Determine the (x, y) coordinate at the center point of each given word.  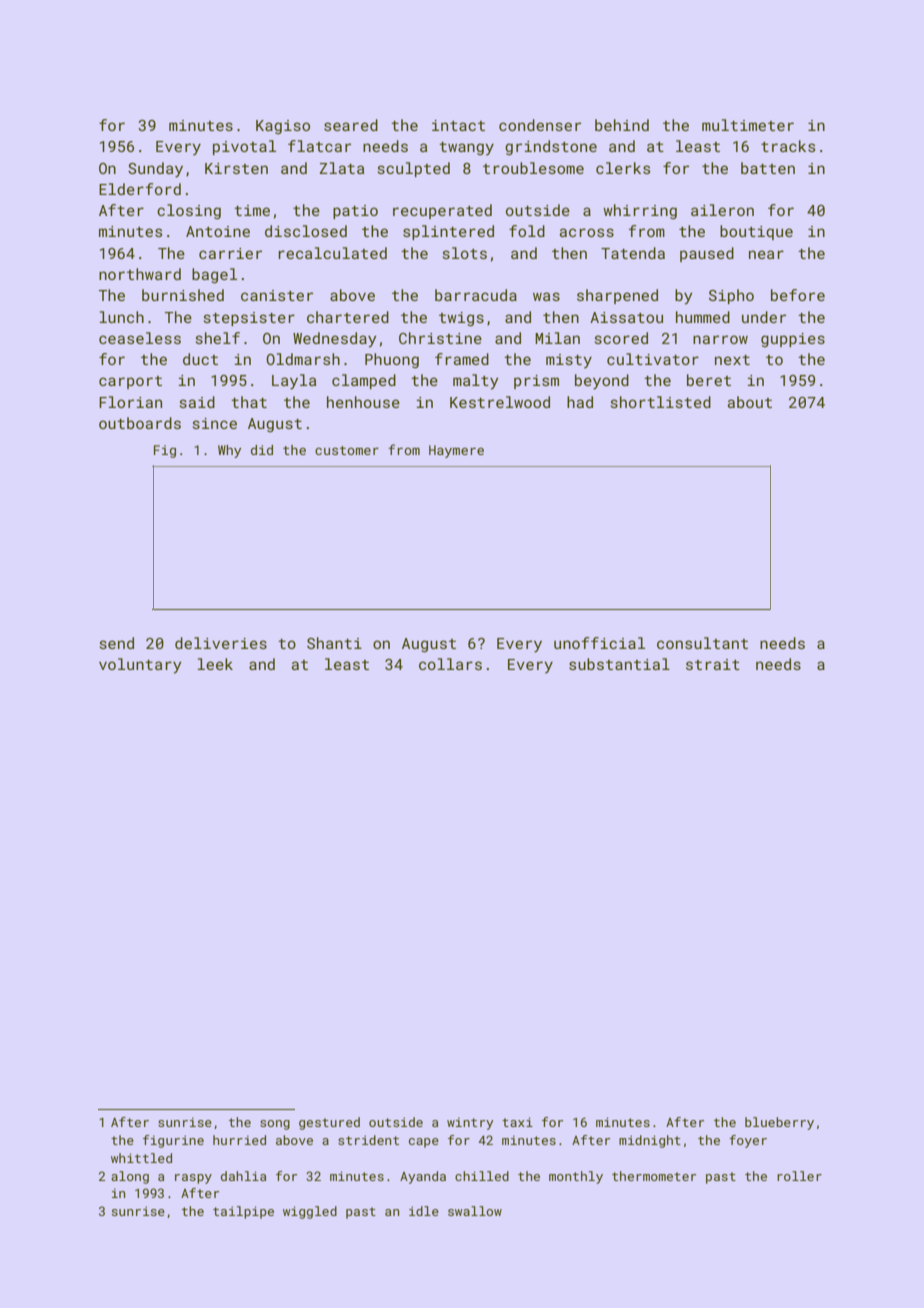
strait (713, 664)
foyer (748, 1141)
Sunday (155, 170)
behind (622, 125)
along (130, 1177)
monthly (576, 1177)
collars (450, 664)
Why (229, 451)
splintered (448, 232)
